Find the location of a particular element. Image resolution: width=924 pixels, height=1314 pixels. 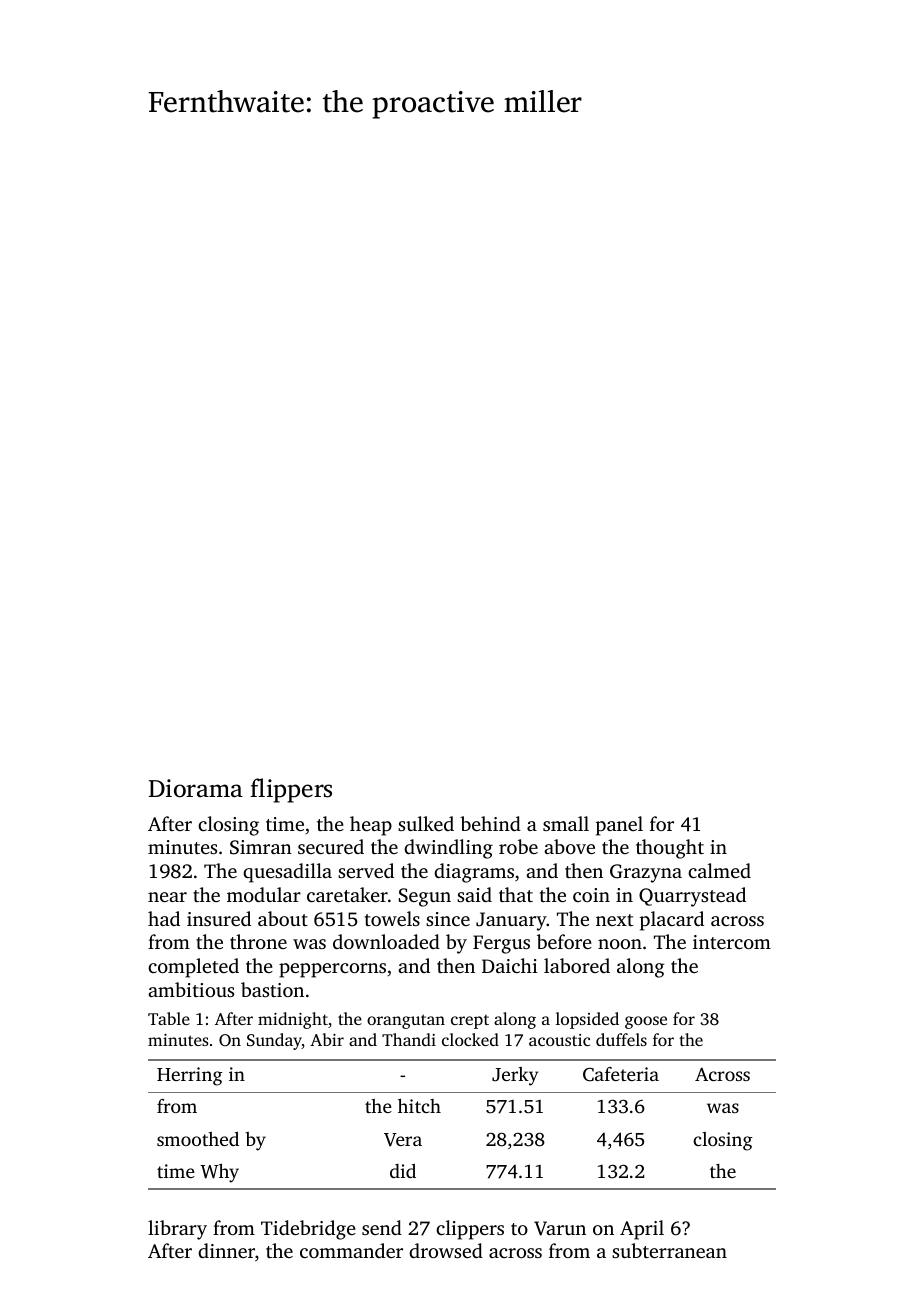

dinner is located at coordinates (226, 1250).
